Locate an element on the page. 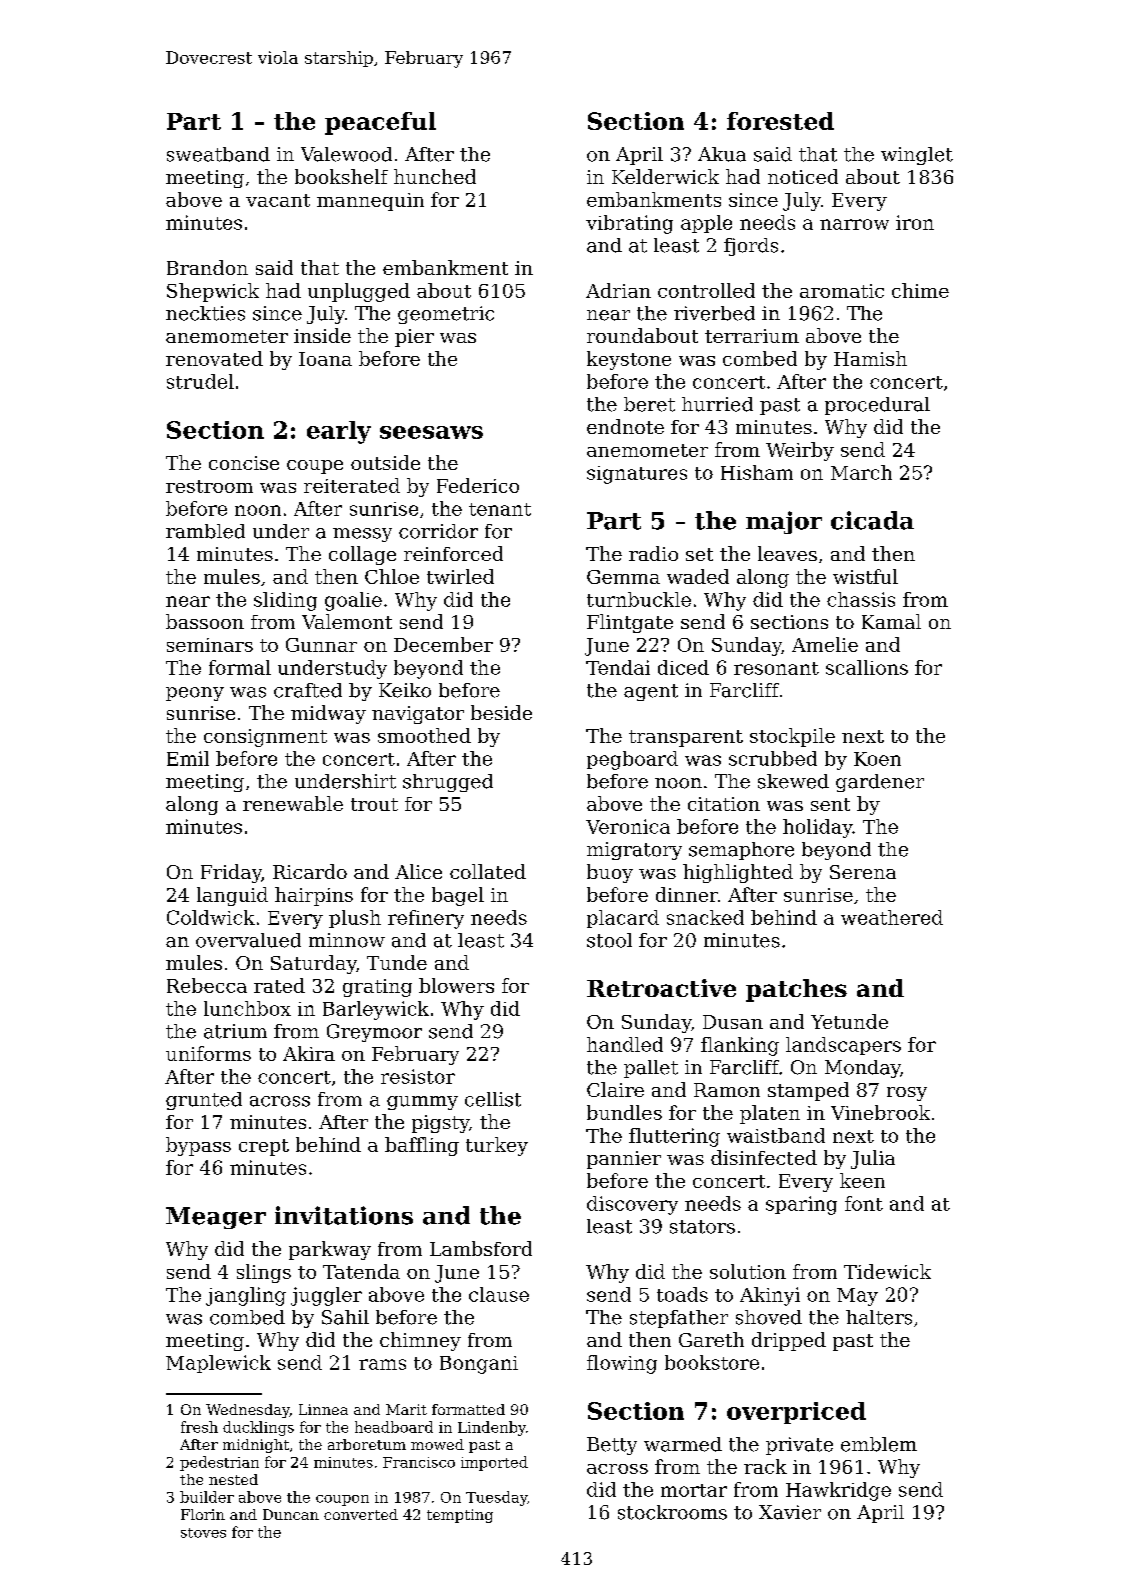 This page has width=1121, height=1592. tenant is located at coordinates (500, 509).
